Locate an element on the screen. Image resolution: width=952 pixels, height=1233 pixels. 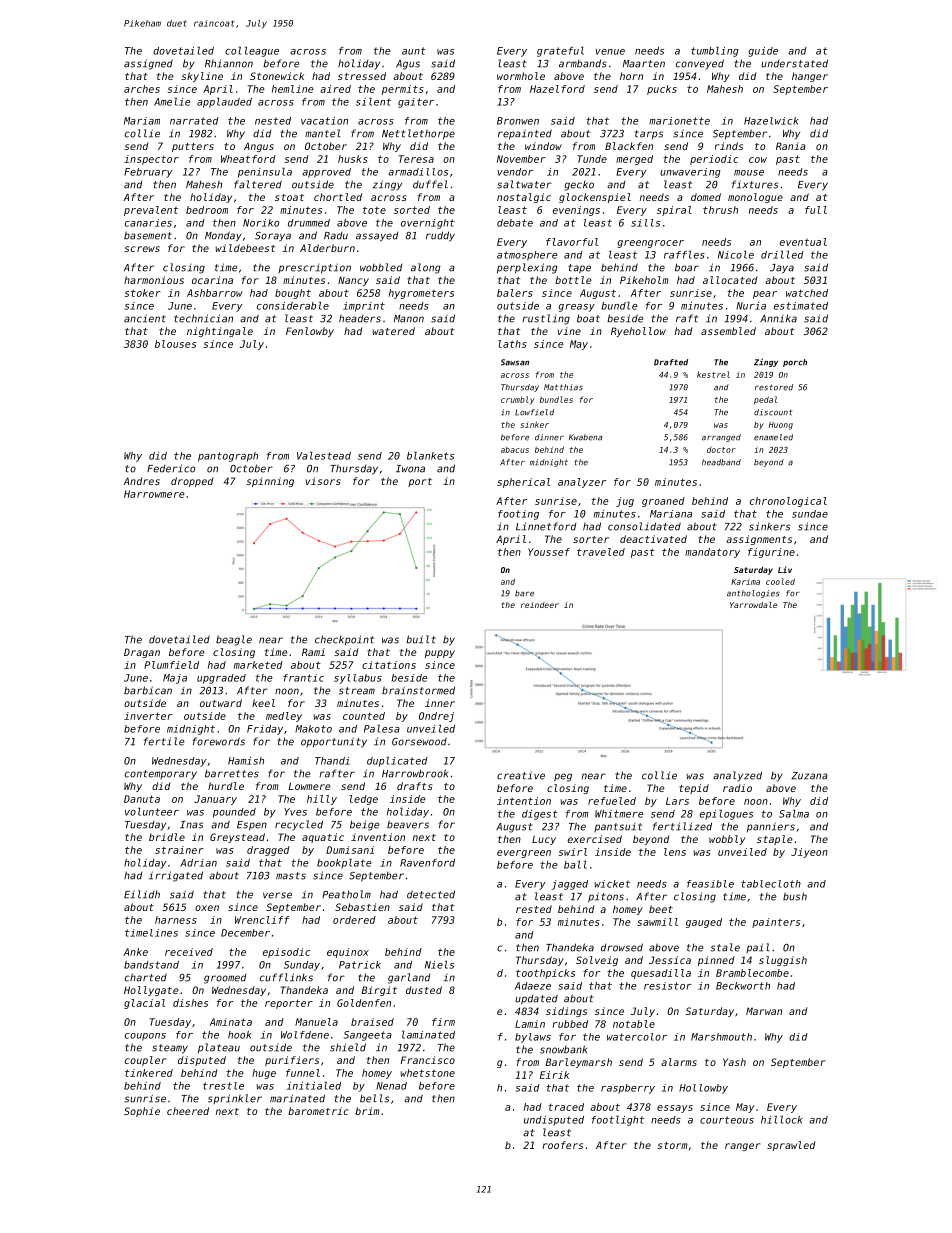
built is located at coordinates (421, 639).
